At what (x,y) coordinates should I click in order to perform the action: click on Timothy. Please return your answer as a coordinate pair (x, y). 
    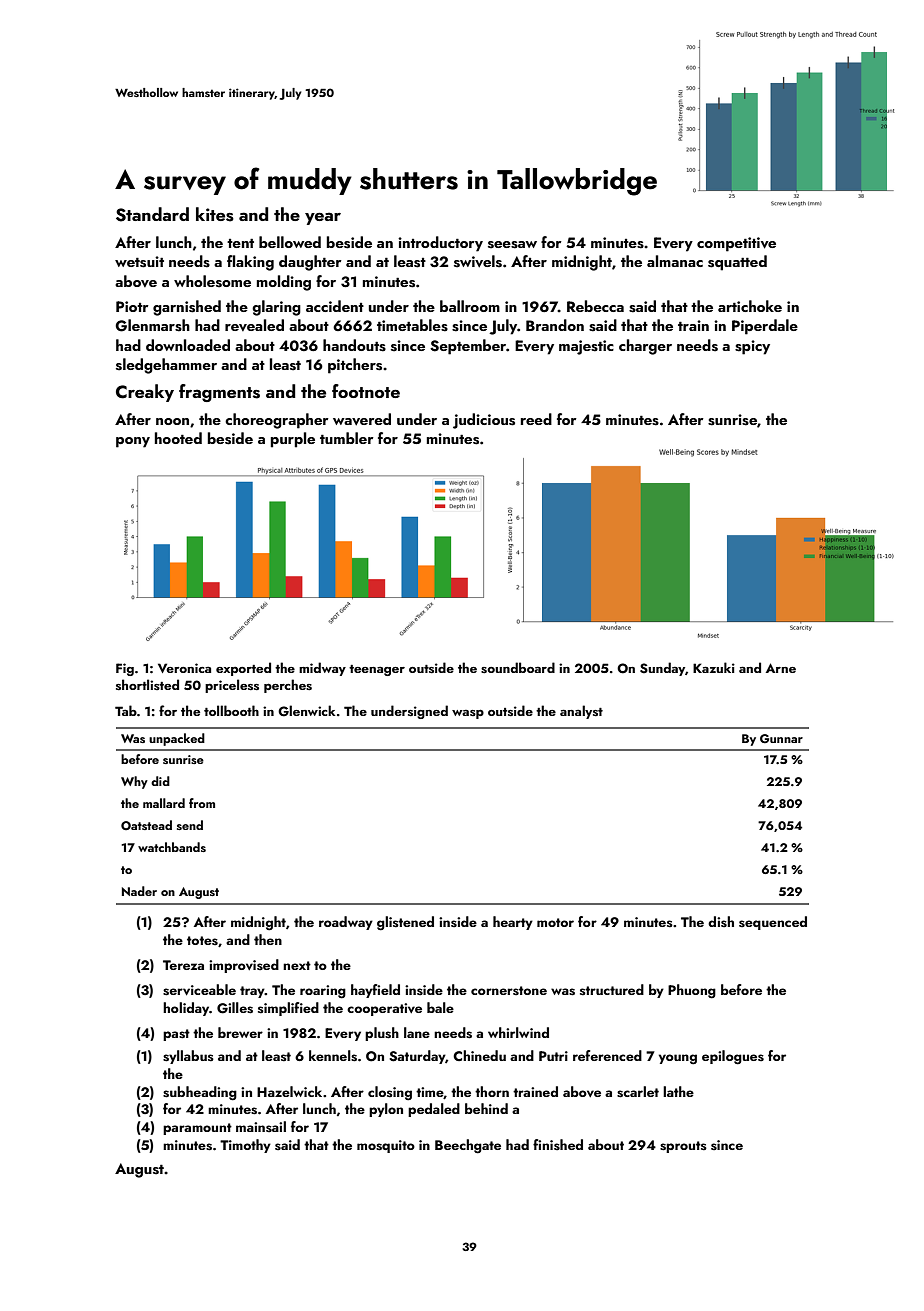
    Looking at the image, I should click on (245, 1146).
